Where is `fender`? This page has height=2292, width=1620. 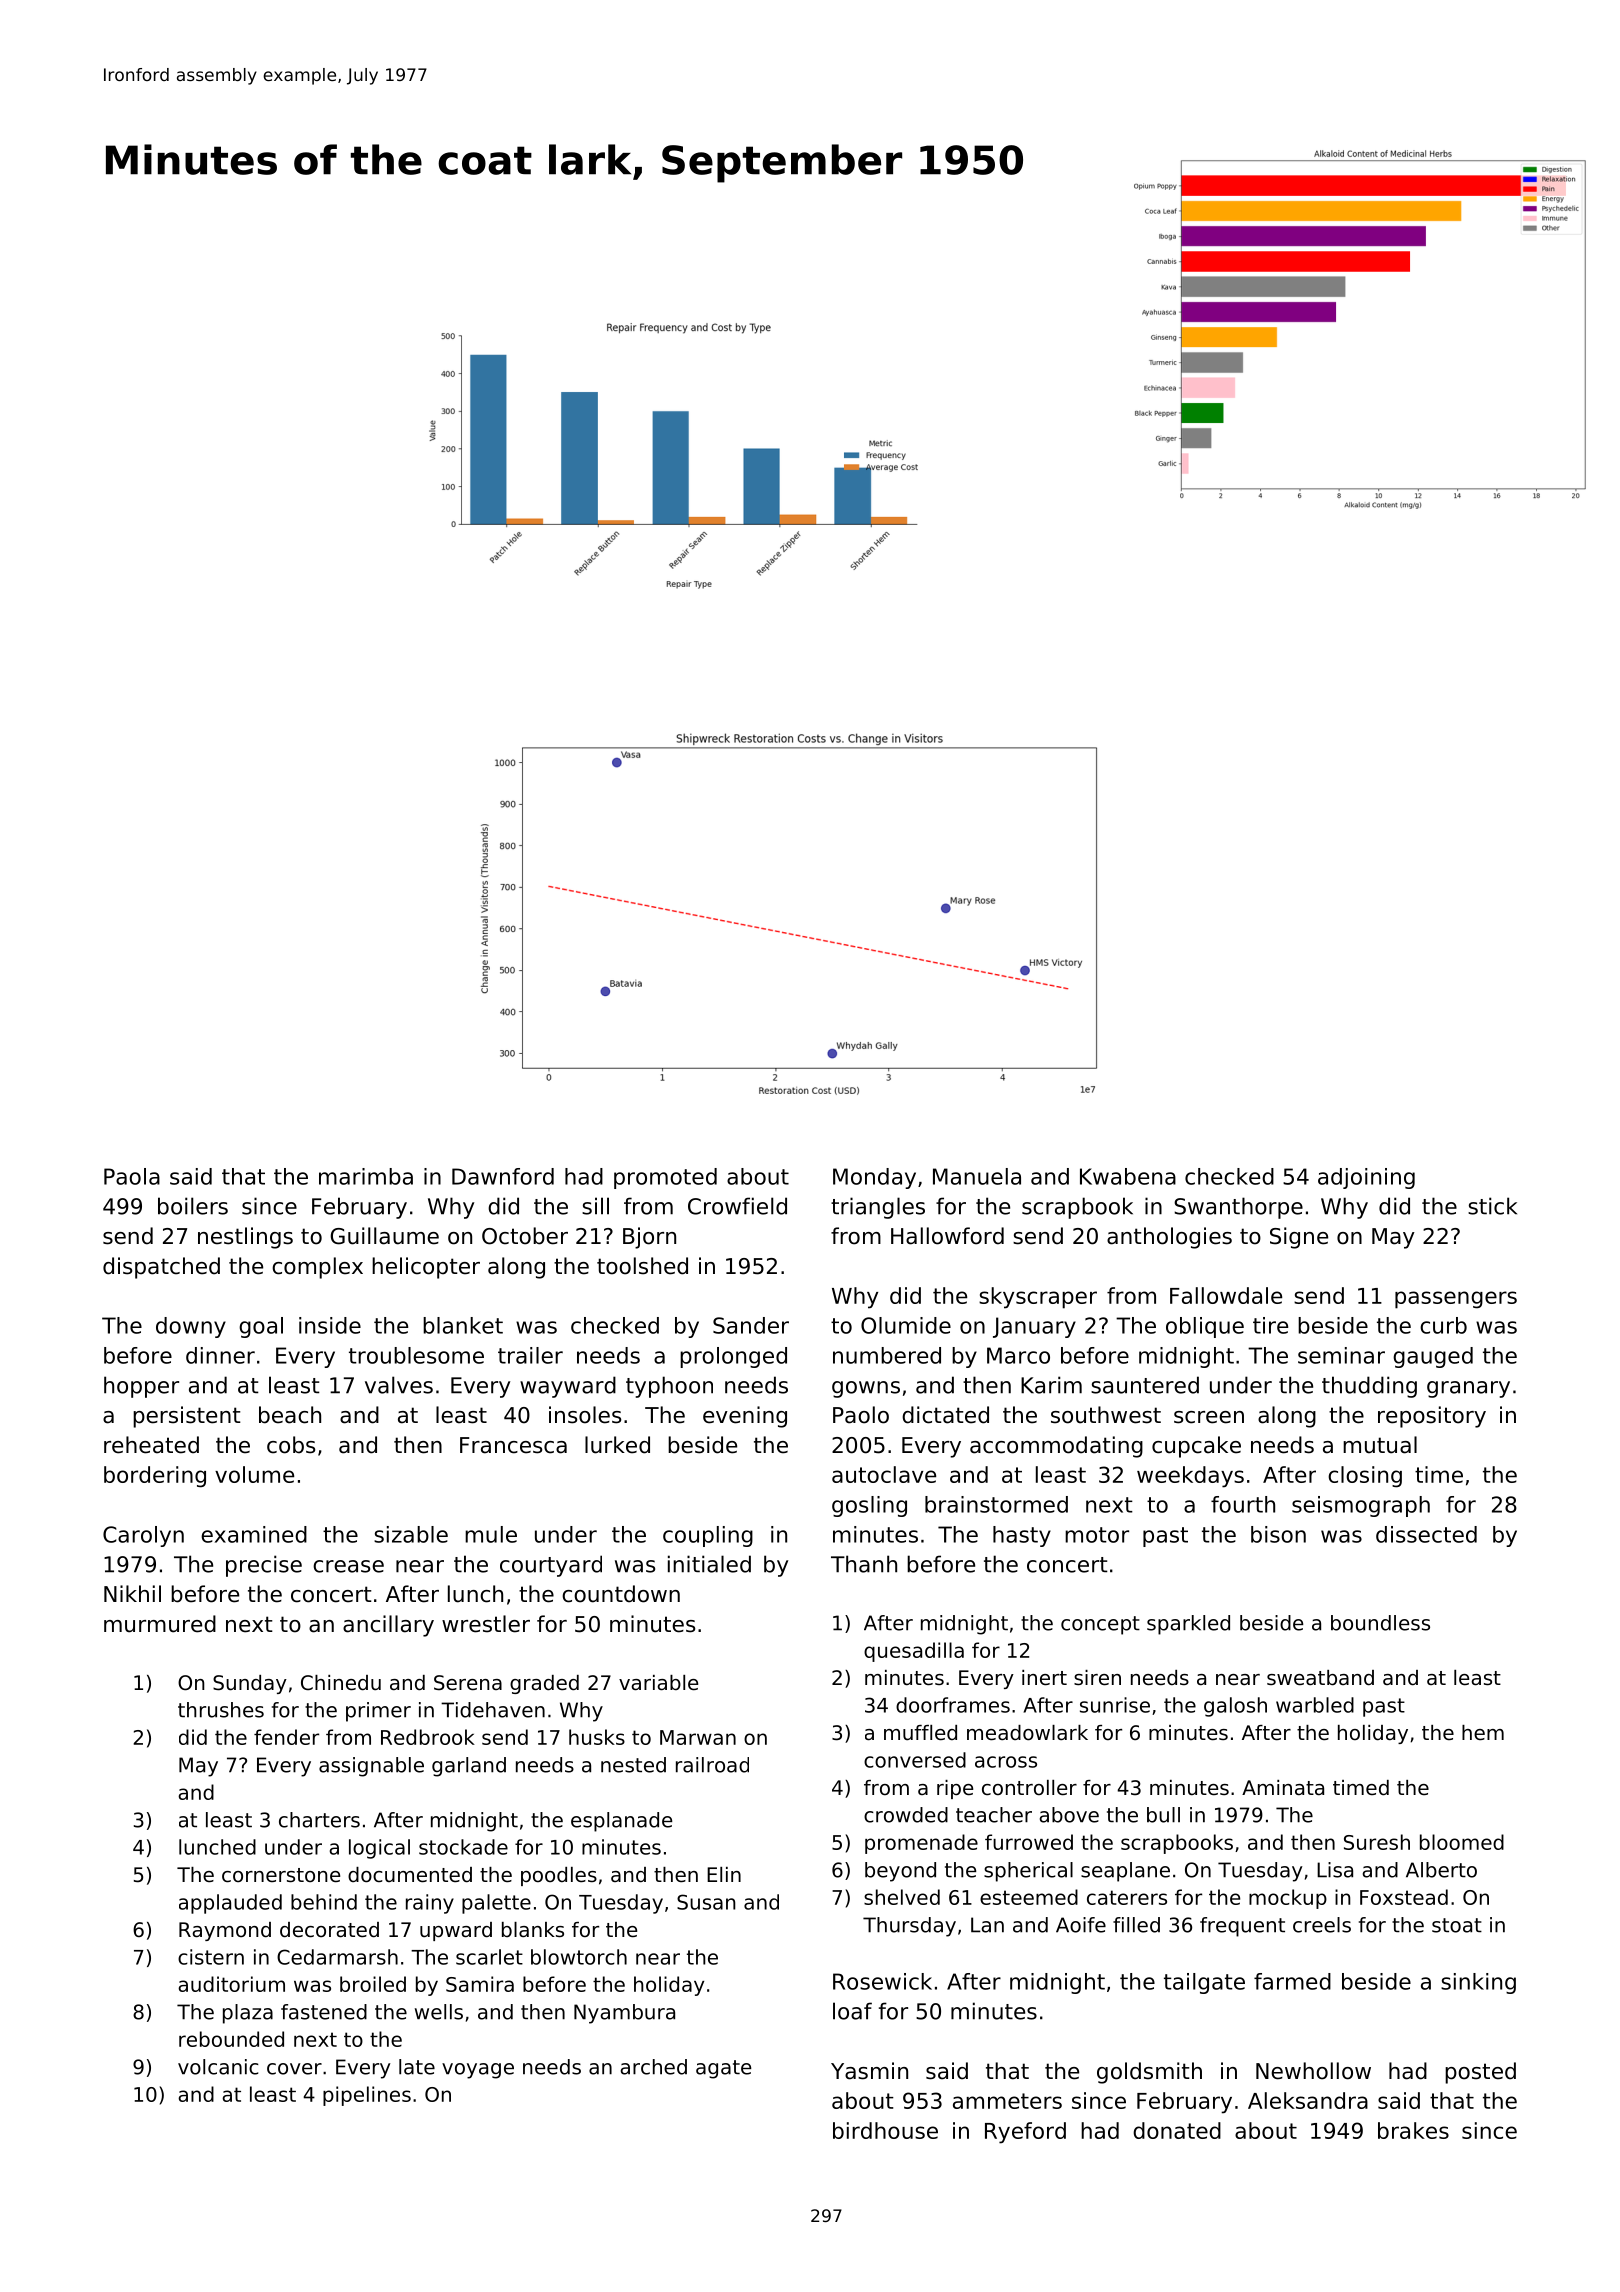 fender is located at coordinates (286, 1737).
